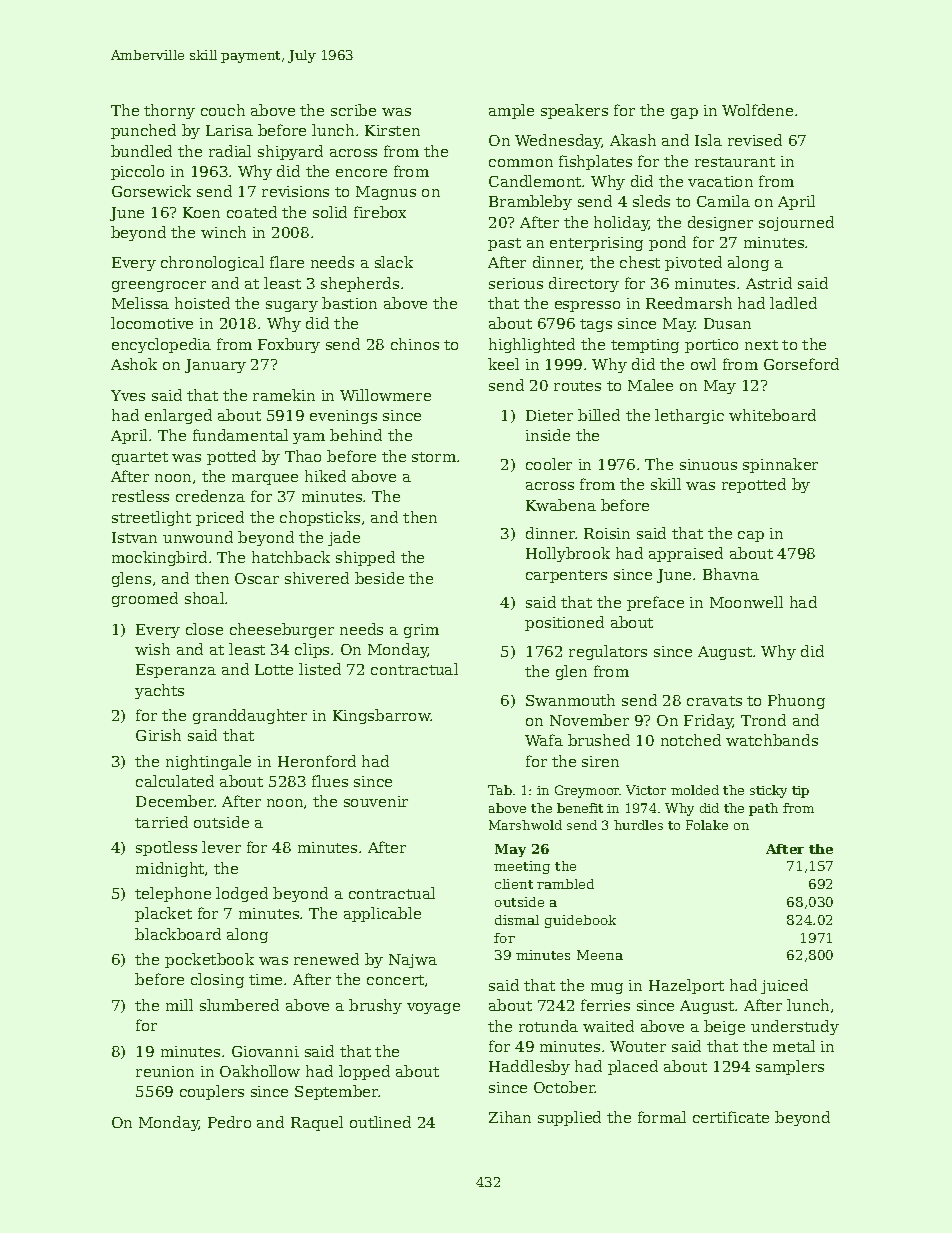  Describe the element at coordinates (178, 416) in the page. I see `enlarged` at that location.
